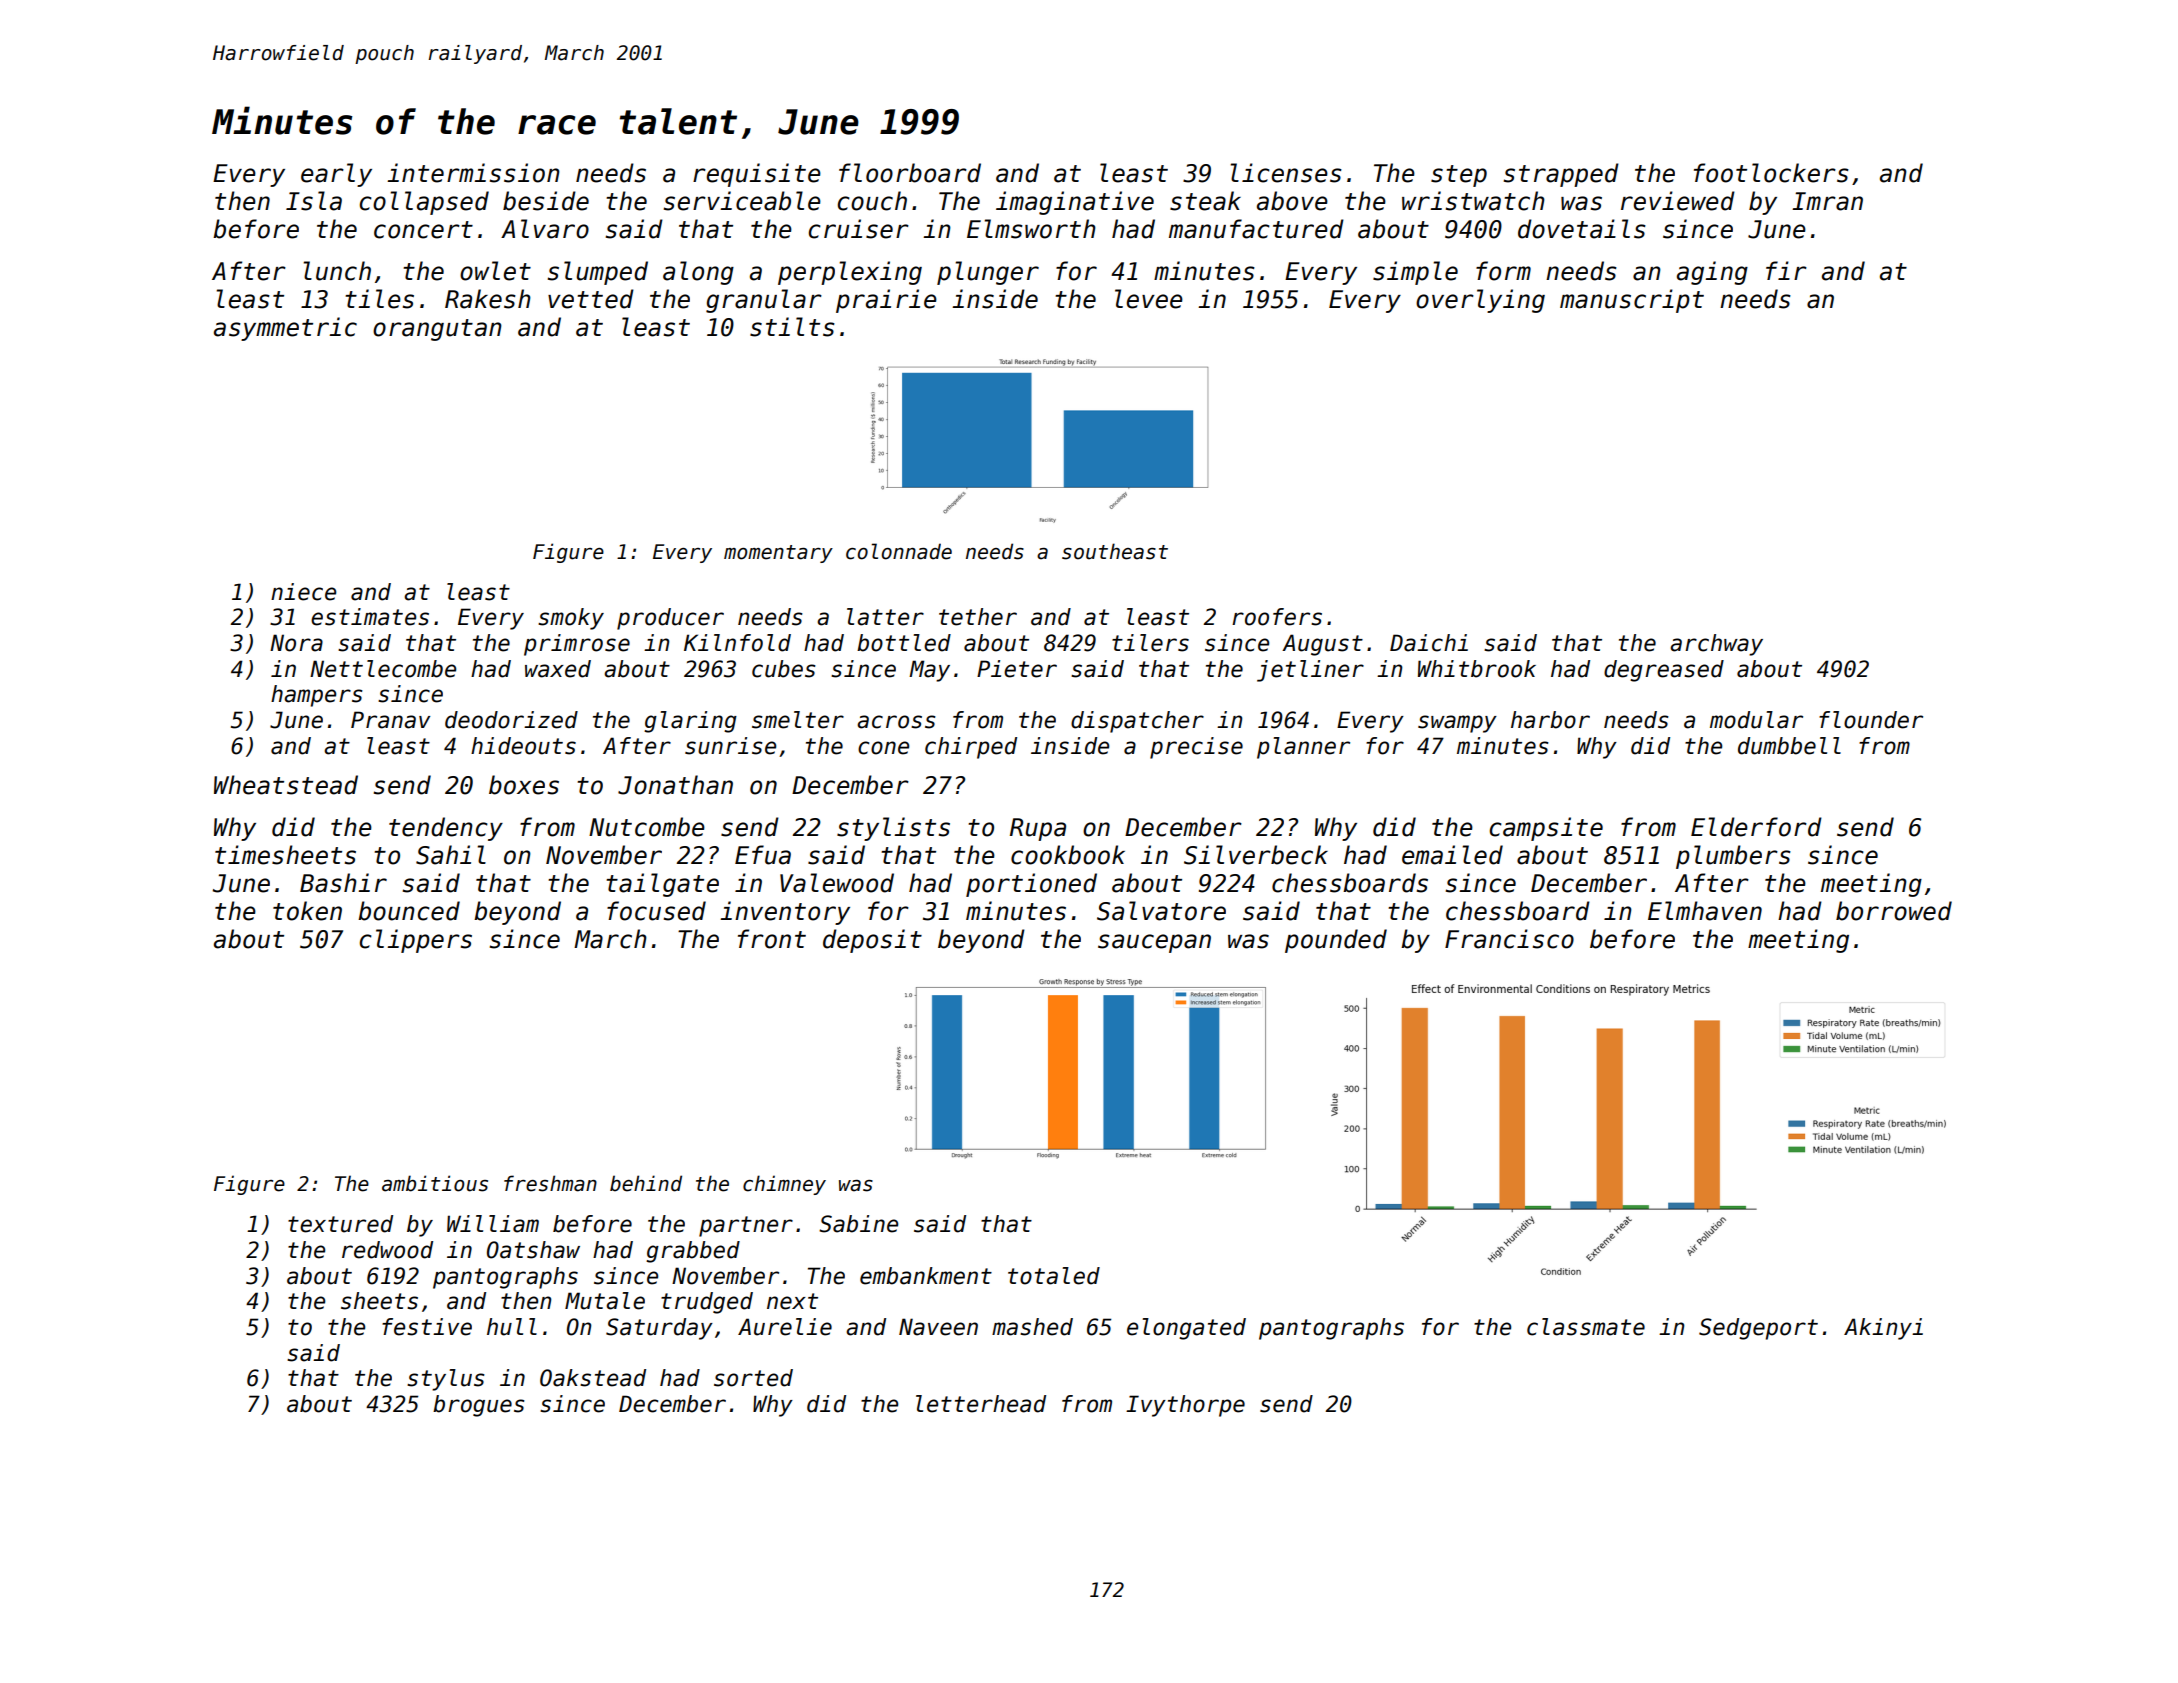 Image resolution: width=2178 pixels, height=1683 pixels. I want to click on archway, so click(1716, 645).
